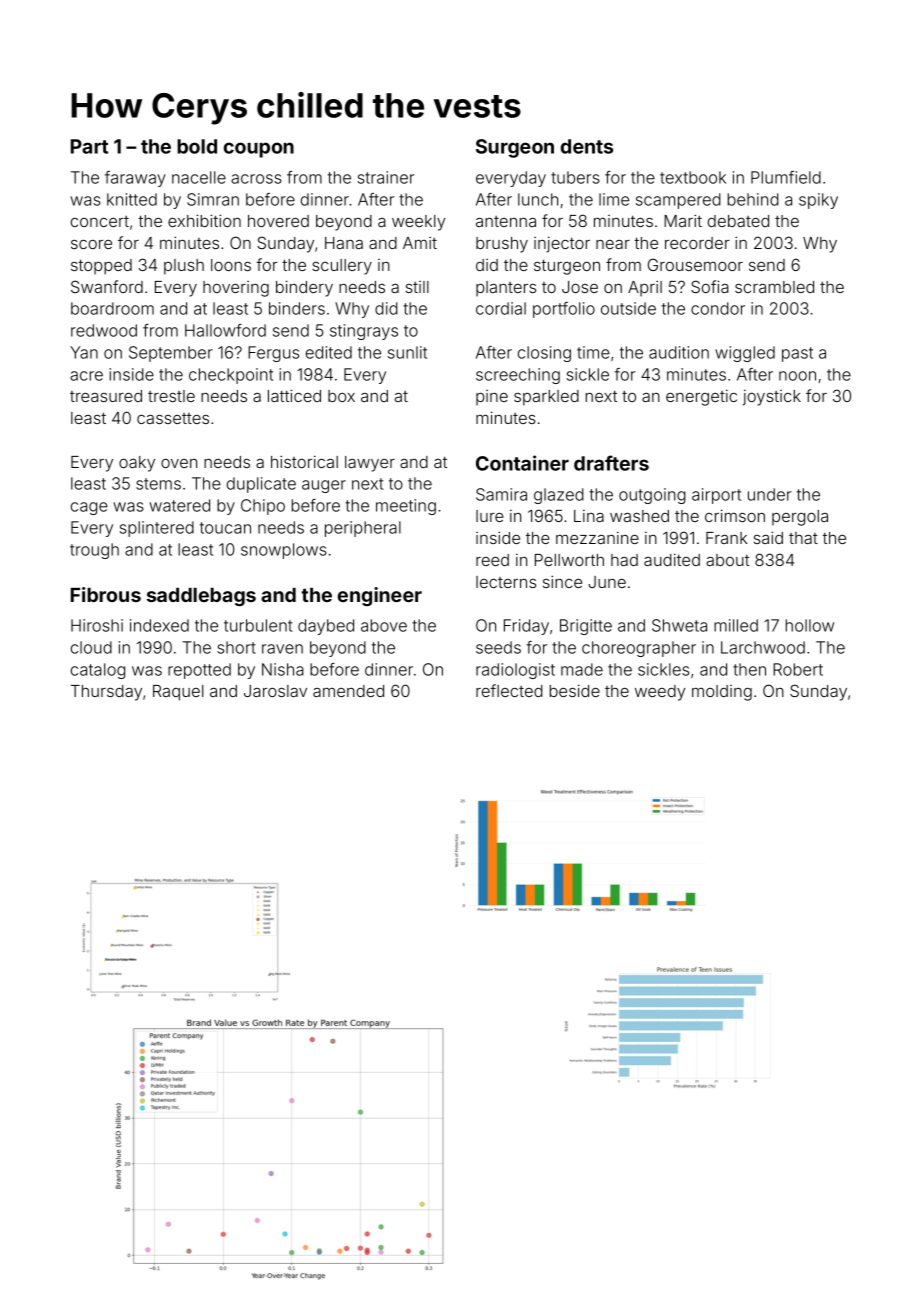  What do you see at coordinates (522, 463) in the screenshot?
I see `Container` at bounding box center [522, 463].
